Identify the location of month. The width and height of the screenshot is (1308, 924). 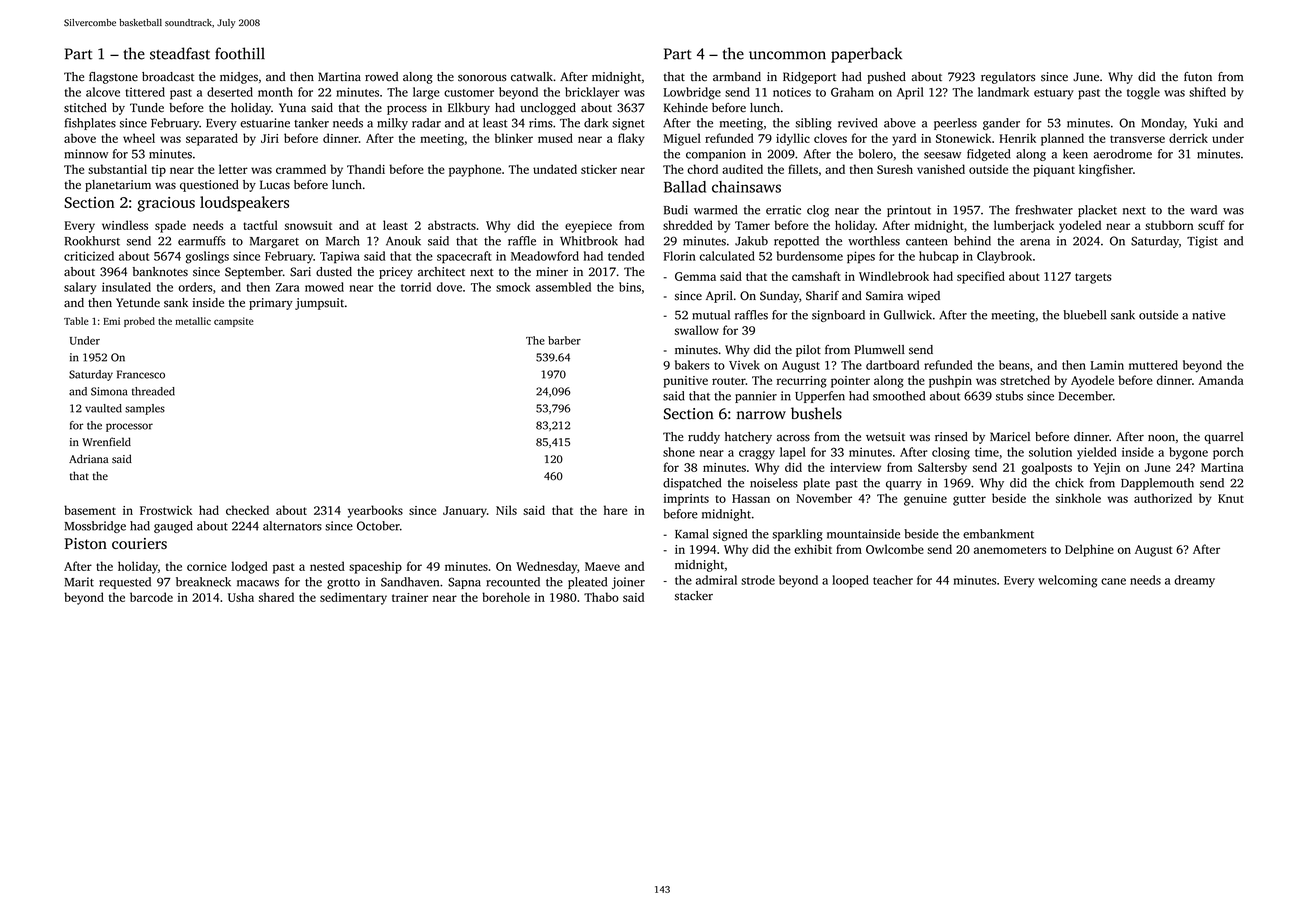
(275, 92).
